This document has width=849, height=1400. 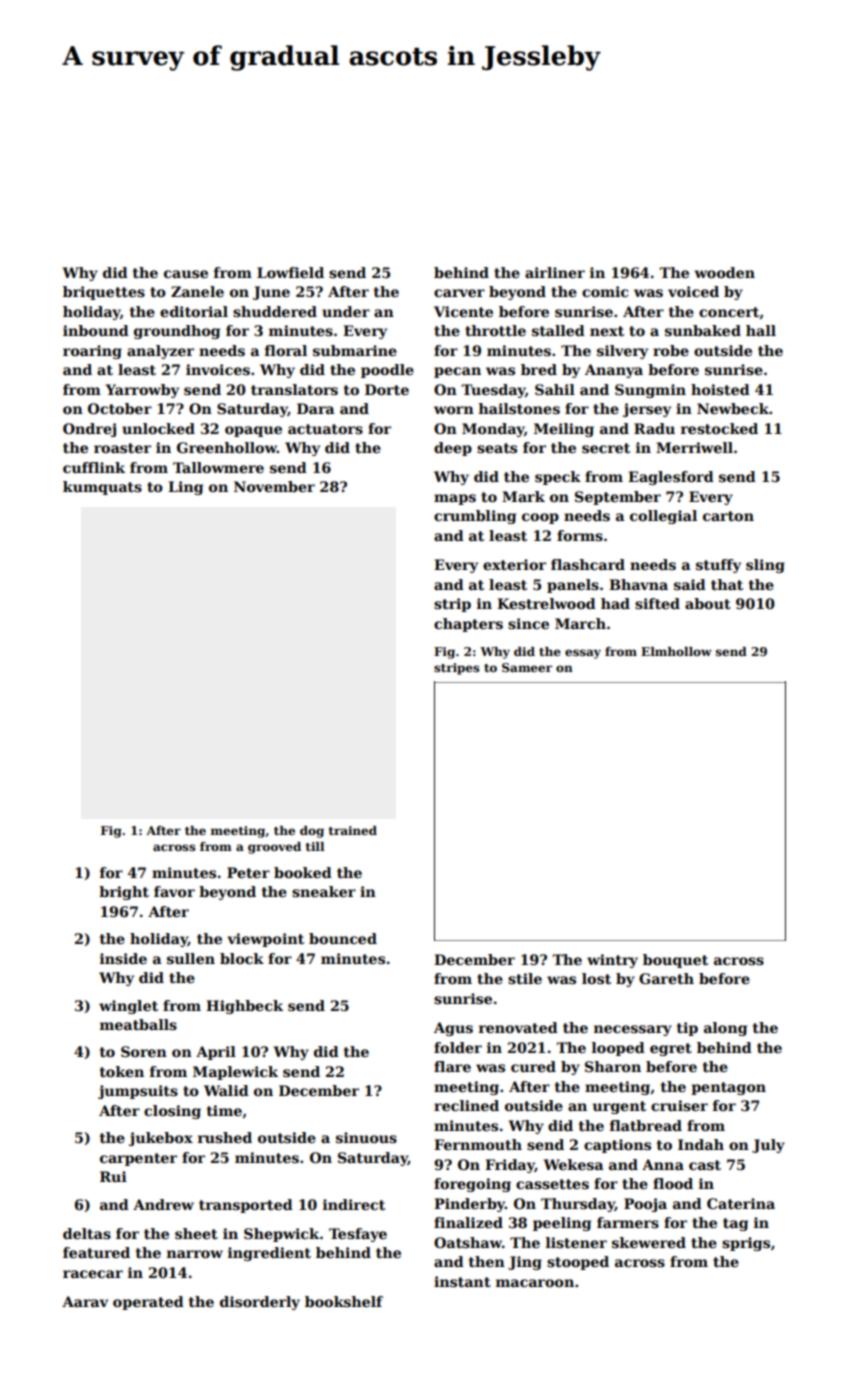 I want to click on bouquet, so click(x=675, y=961).
